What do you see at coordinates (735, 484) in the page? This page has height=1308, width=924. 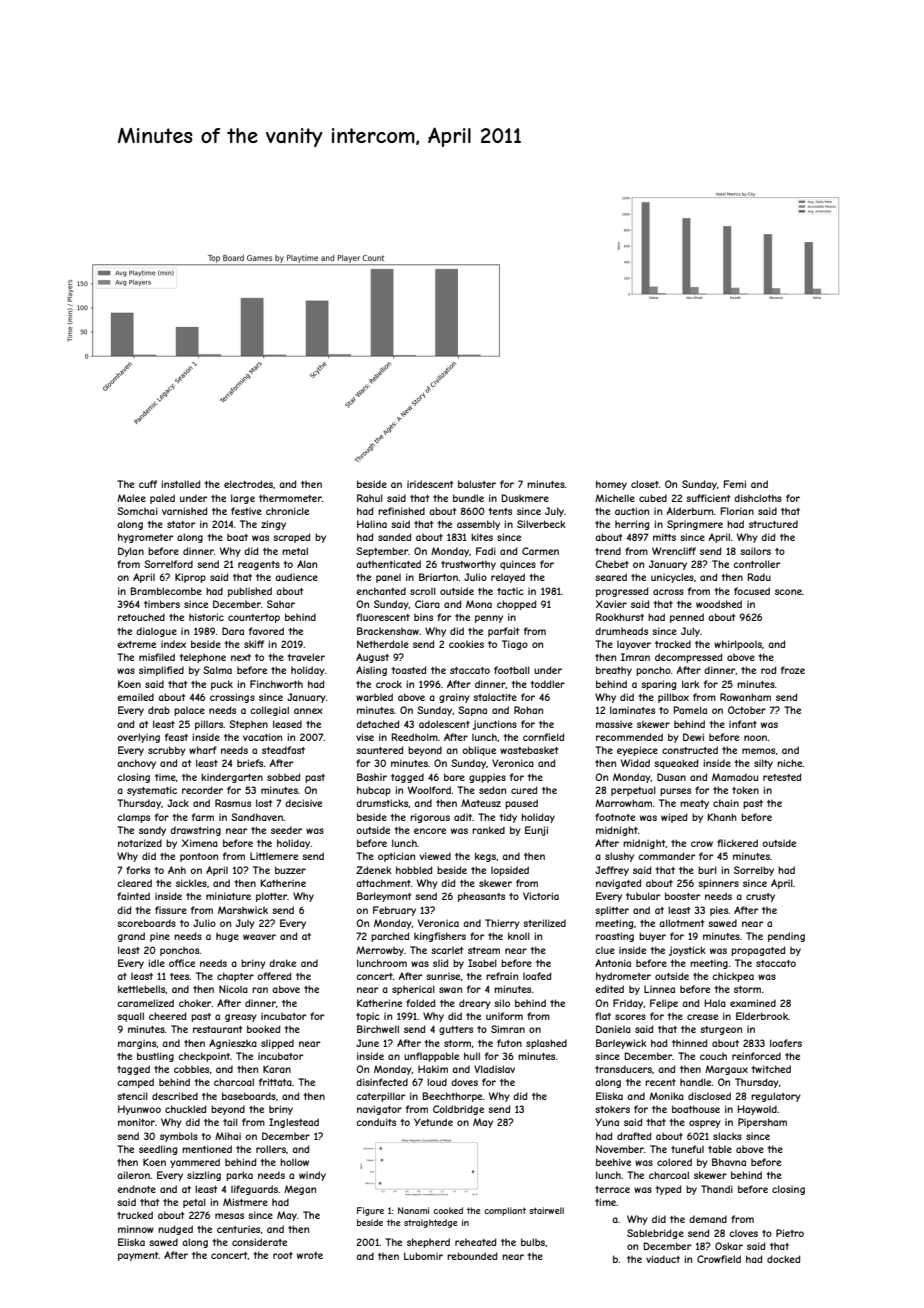 I see `Femi` at bounding box center [735, 484].
